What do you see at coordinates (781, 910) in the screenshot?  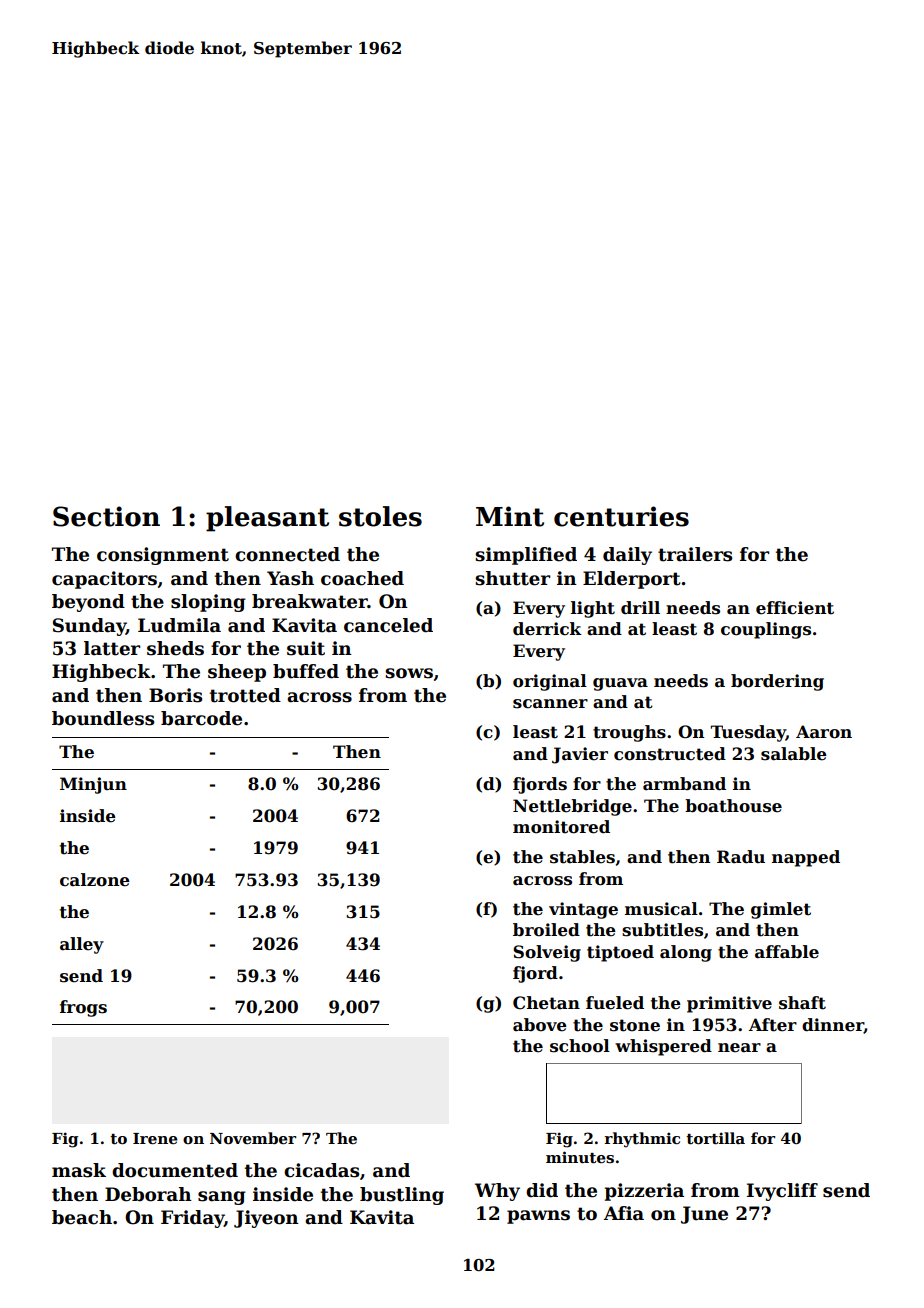 I see `gimlet` at bounding box center [781, 910].
